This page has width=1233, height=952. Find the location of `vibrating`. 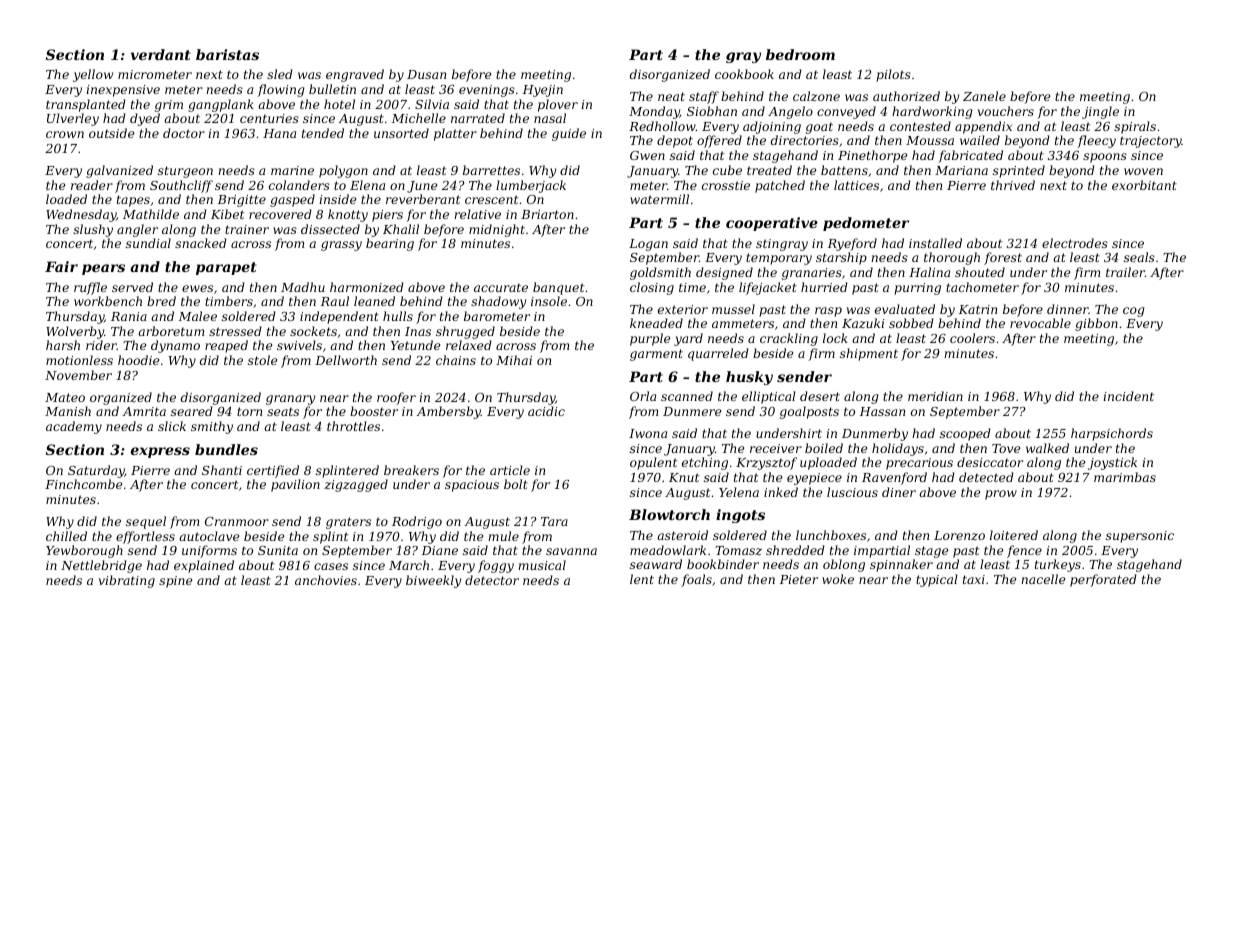

vibrating is located at coordinates (127, 581).
